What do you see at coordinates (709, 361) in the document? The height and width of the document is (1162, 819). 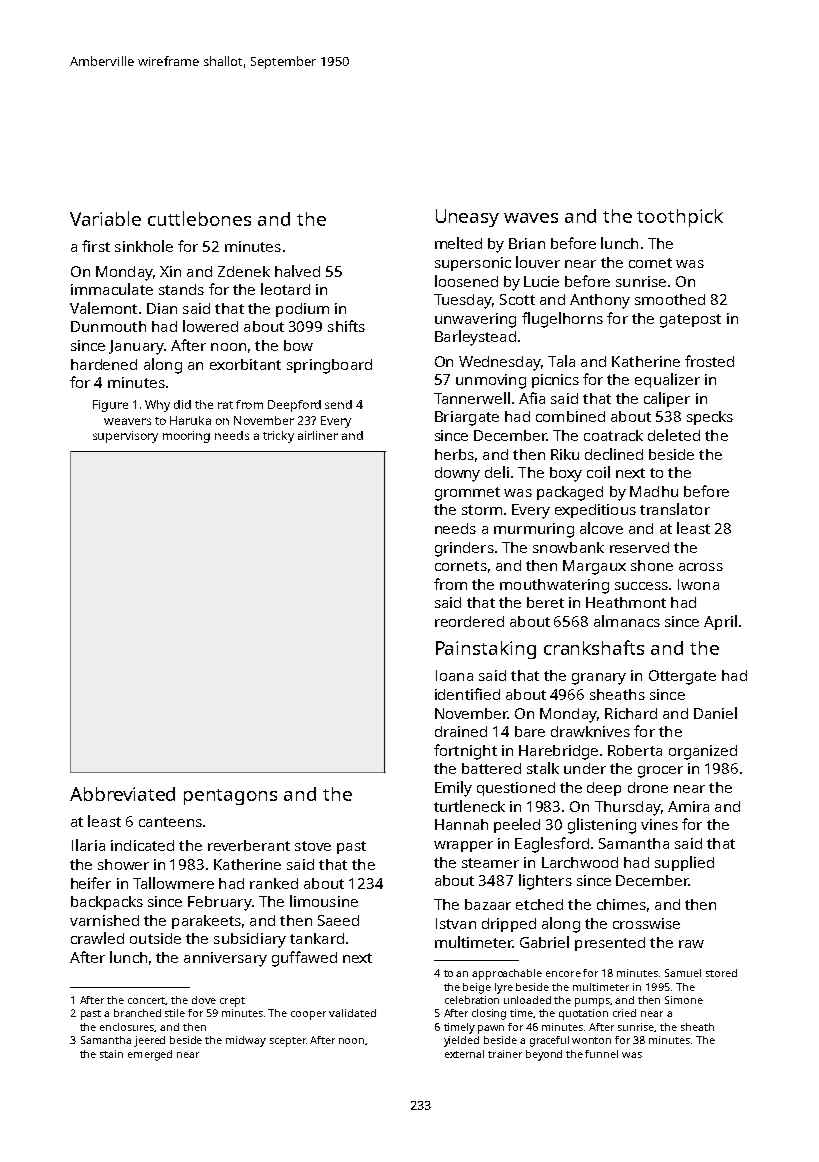 I see `frosted` at bounding box center [709, 361].
